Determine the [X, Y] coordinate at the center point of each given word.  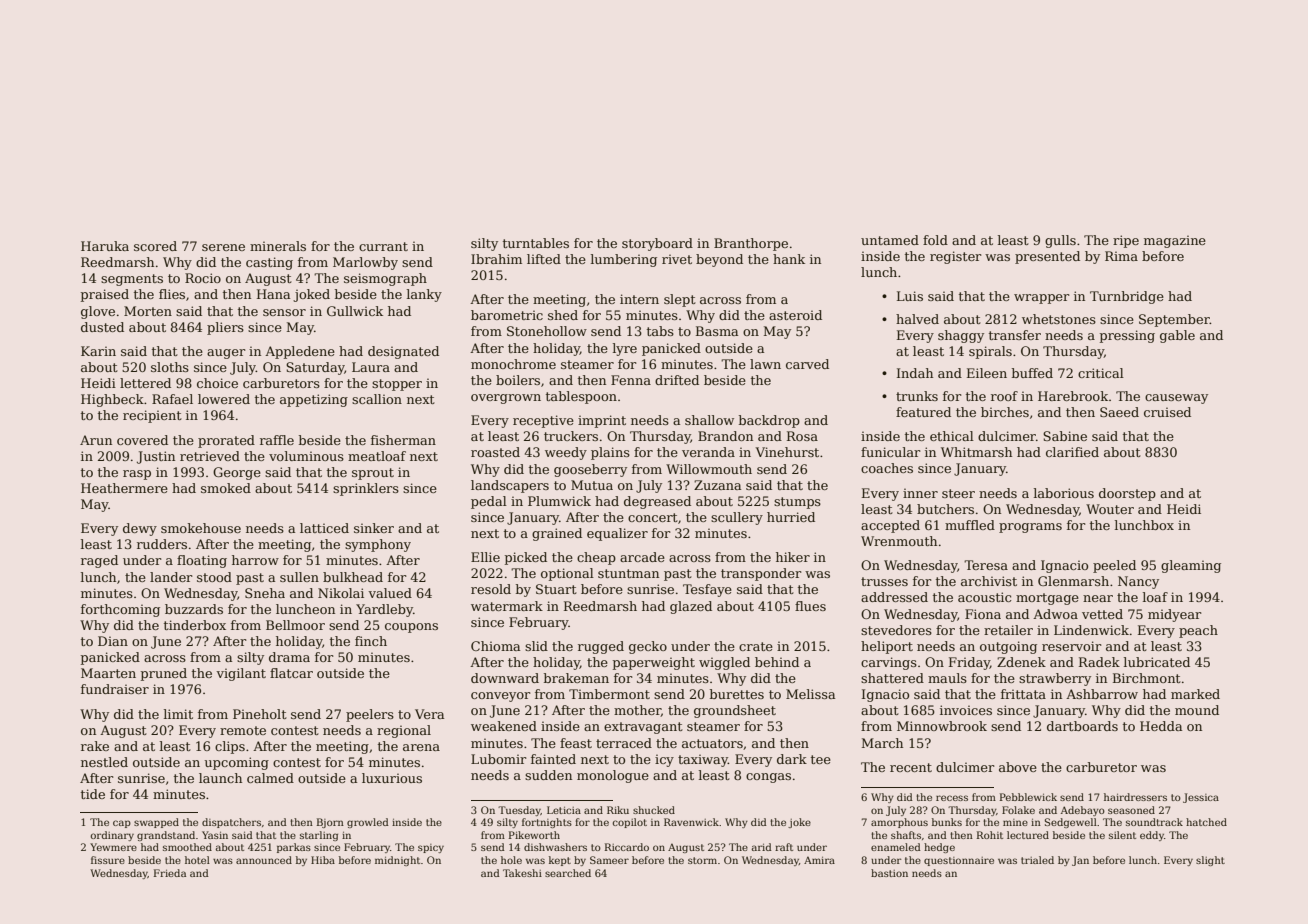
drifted [677, 380]
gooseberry [590, 470]
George [237, 473]
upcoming [237, 763]
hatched [1206, 822]
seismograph [385, 279]
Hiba [323, 860]
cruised [1167, 412]
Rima [1121, 256]
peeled [1114, 566]
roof [1004, 396]
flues [810, 606]
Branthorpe [751, 244]
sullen [299, 577]
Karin [98, 351]
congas [768, 778]
